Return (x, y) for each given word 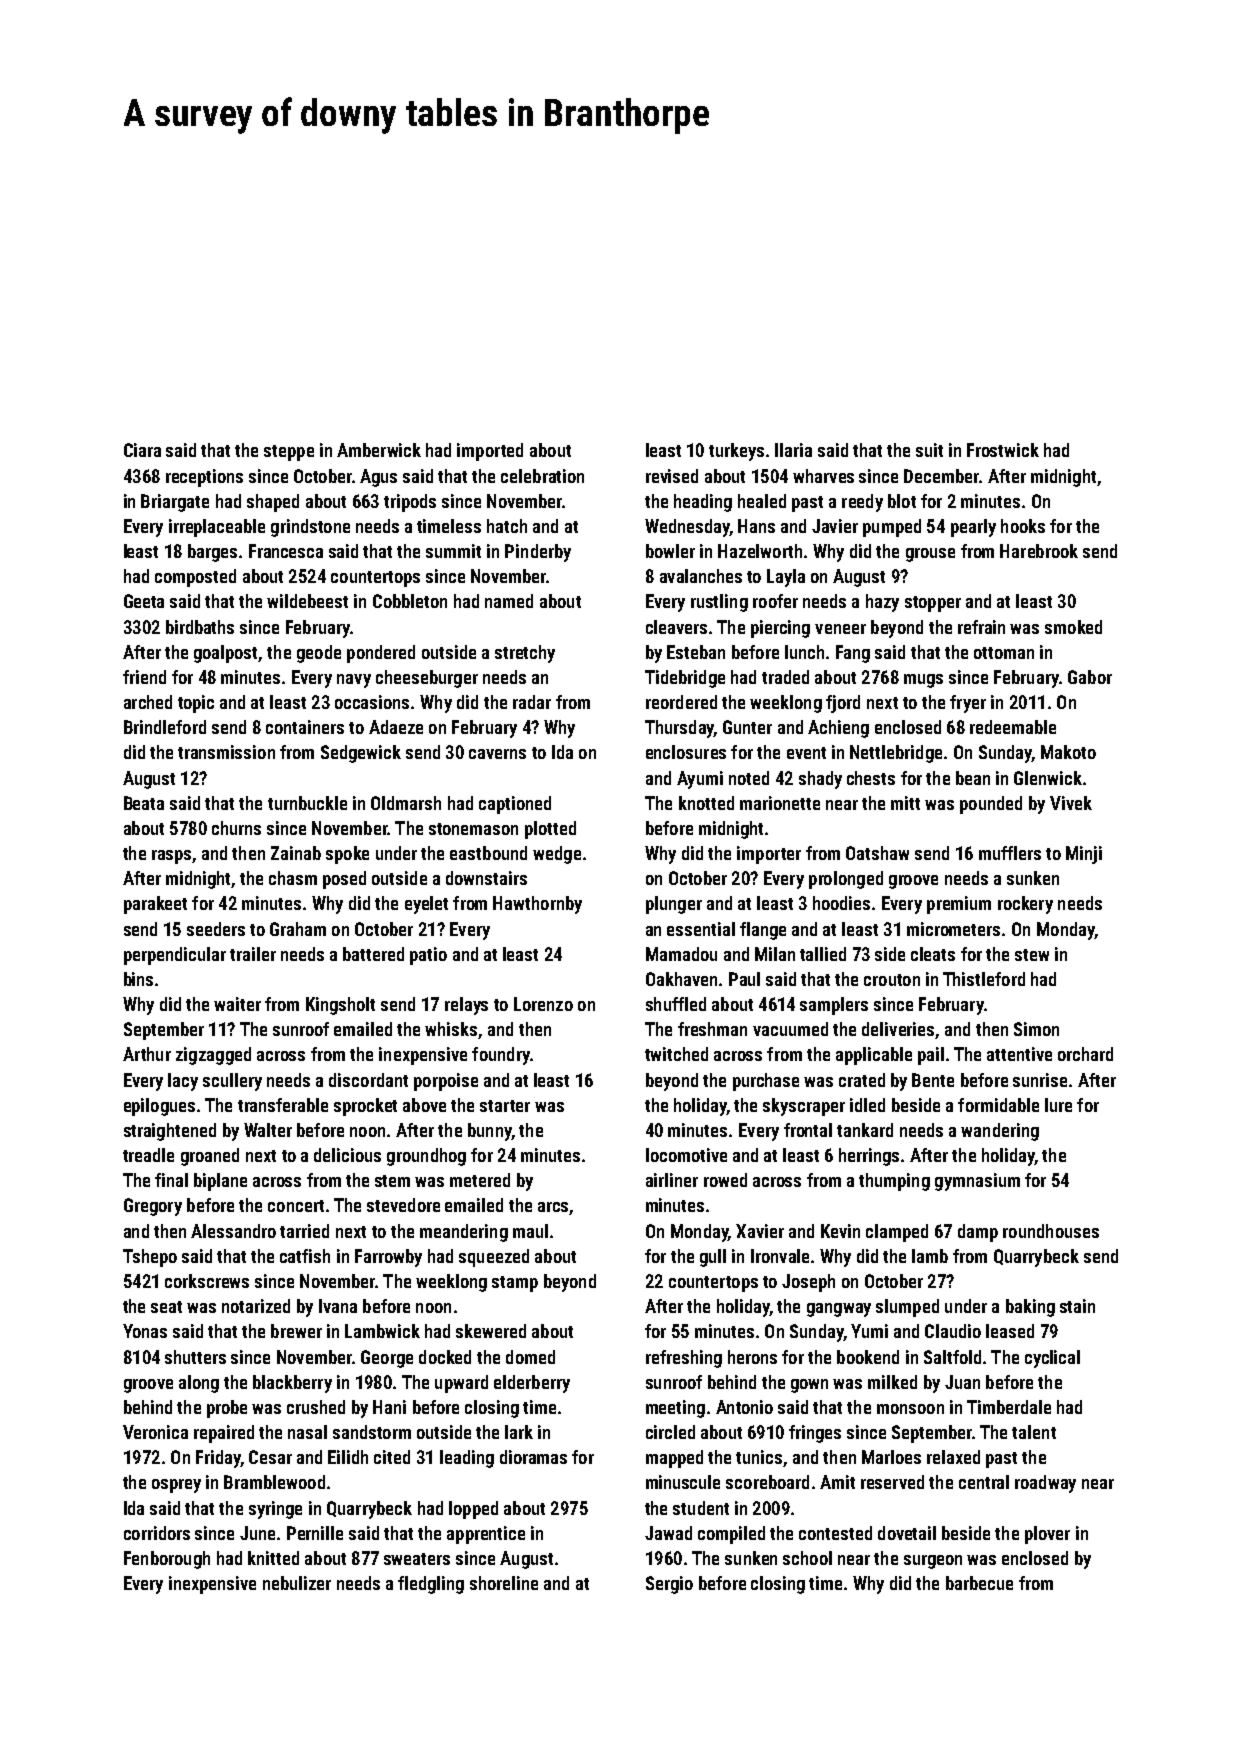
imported (490, 452)
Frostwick (1003, 450)
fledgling (431, 1585)
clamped (897, 1233)
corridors (157, 1533)
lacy (183, 1082)
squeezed (494, 1258)
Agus (378, 478)
